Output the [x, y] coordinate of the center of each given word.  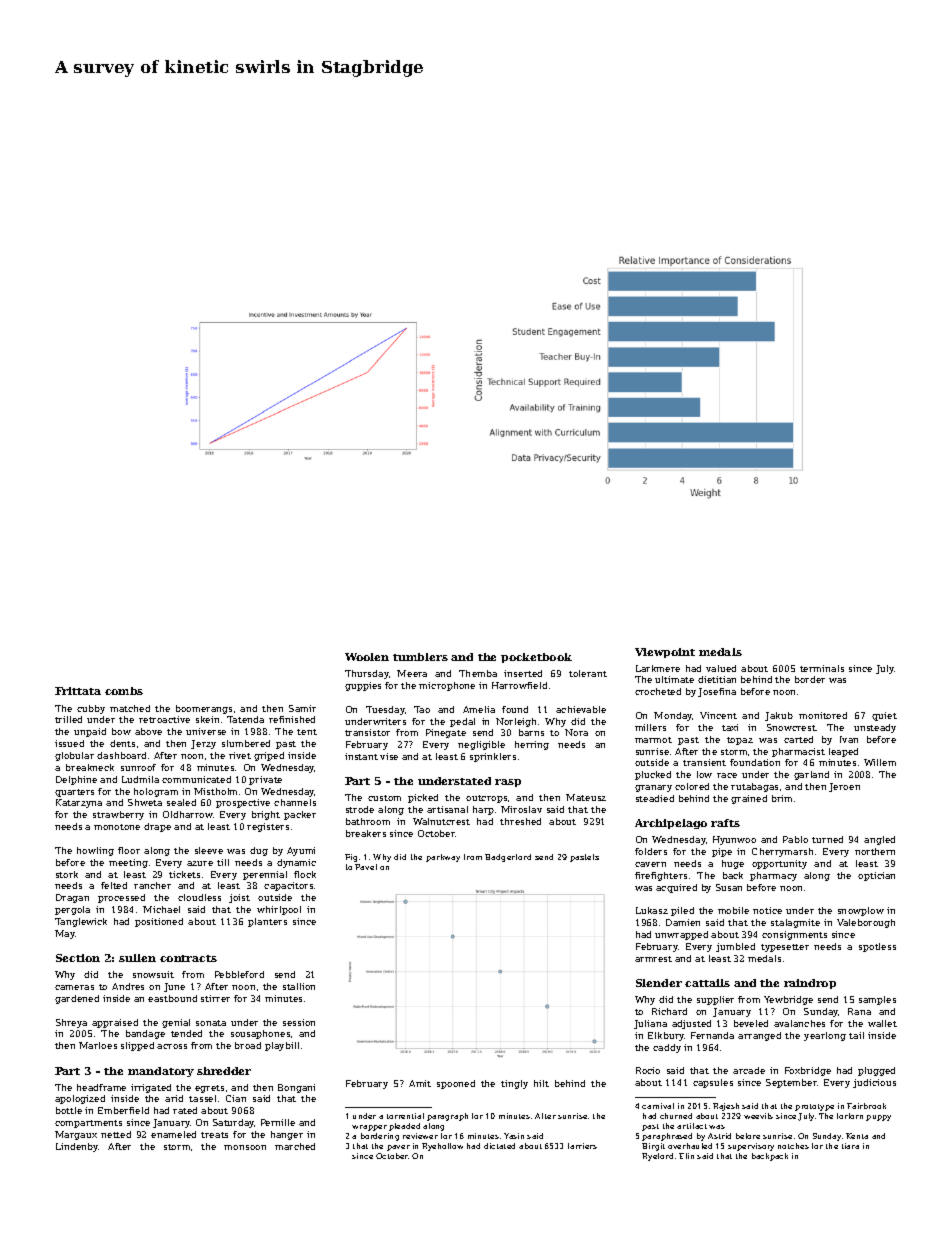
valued [721, 668]
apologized [80, 1099]
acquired [676, 888]
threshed [520, 821]
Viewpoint [665, 653]
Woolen [367, 657]
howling [95, 851]
